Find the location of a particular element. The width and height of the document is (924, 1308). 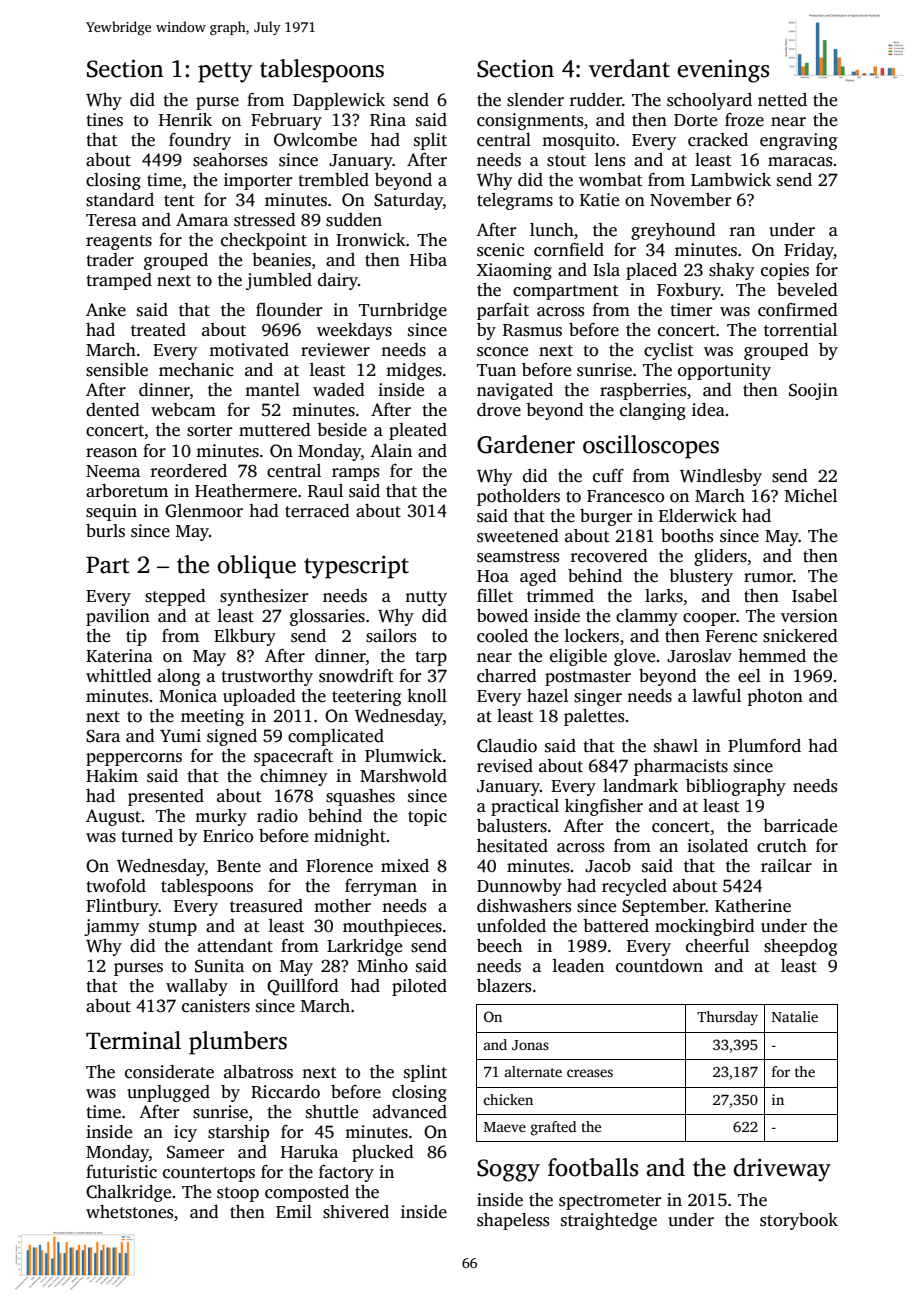

stout is located at coordinates (566, 161).
